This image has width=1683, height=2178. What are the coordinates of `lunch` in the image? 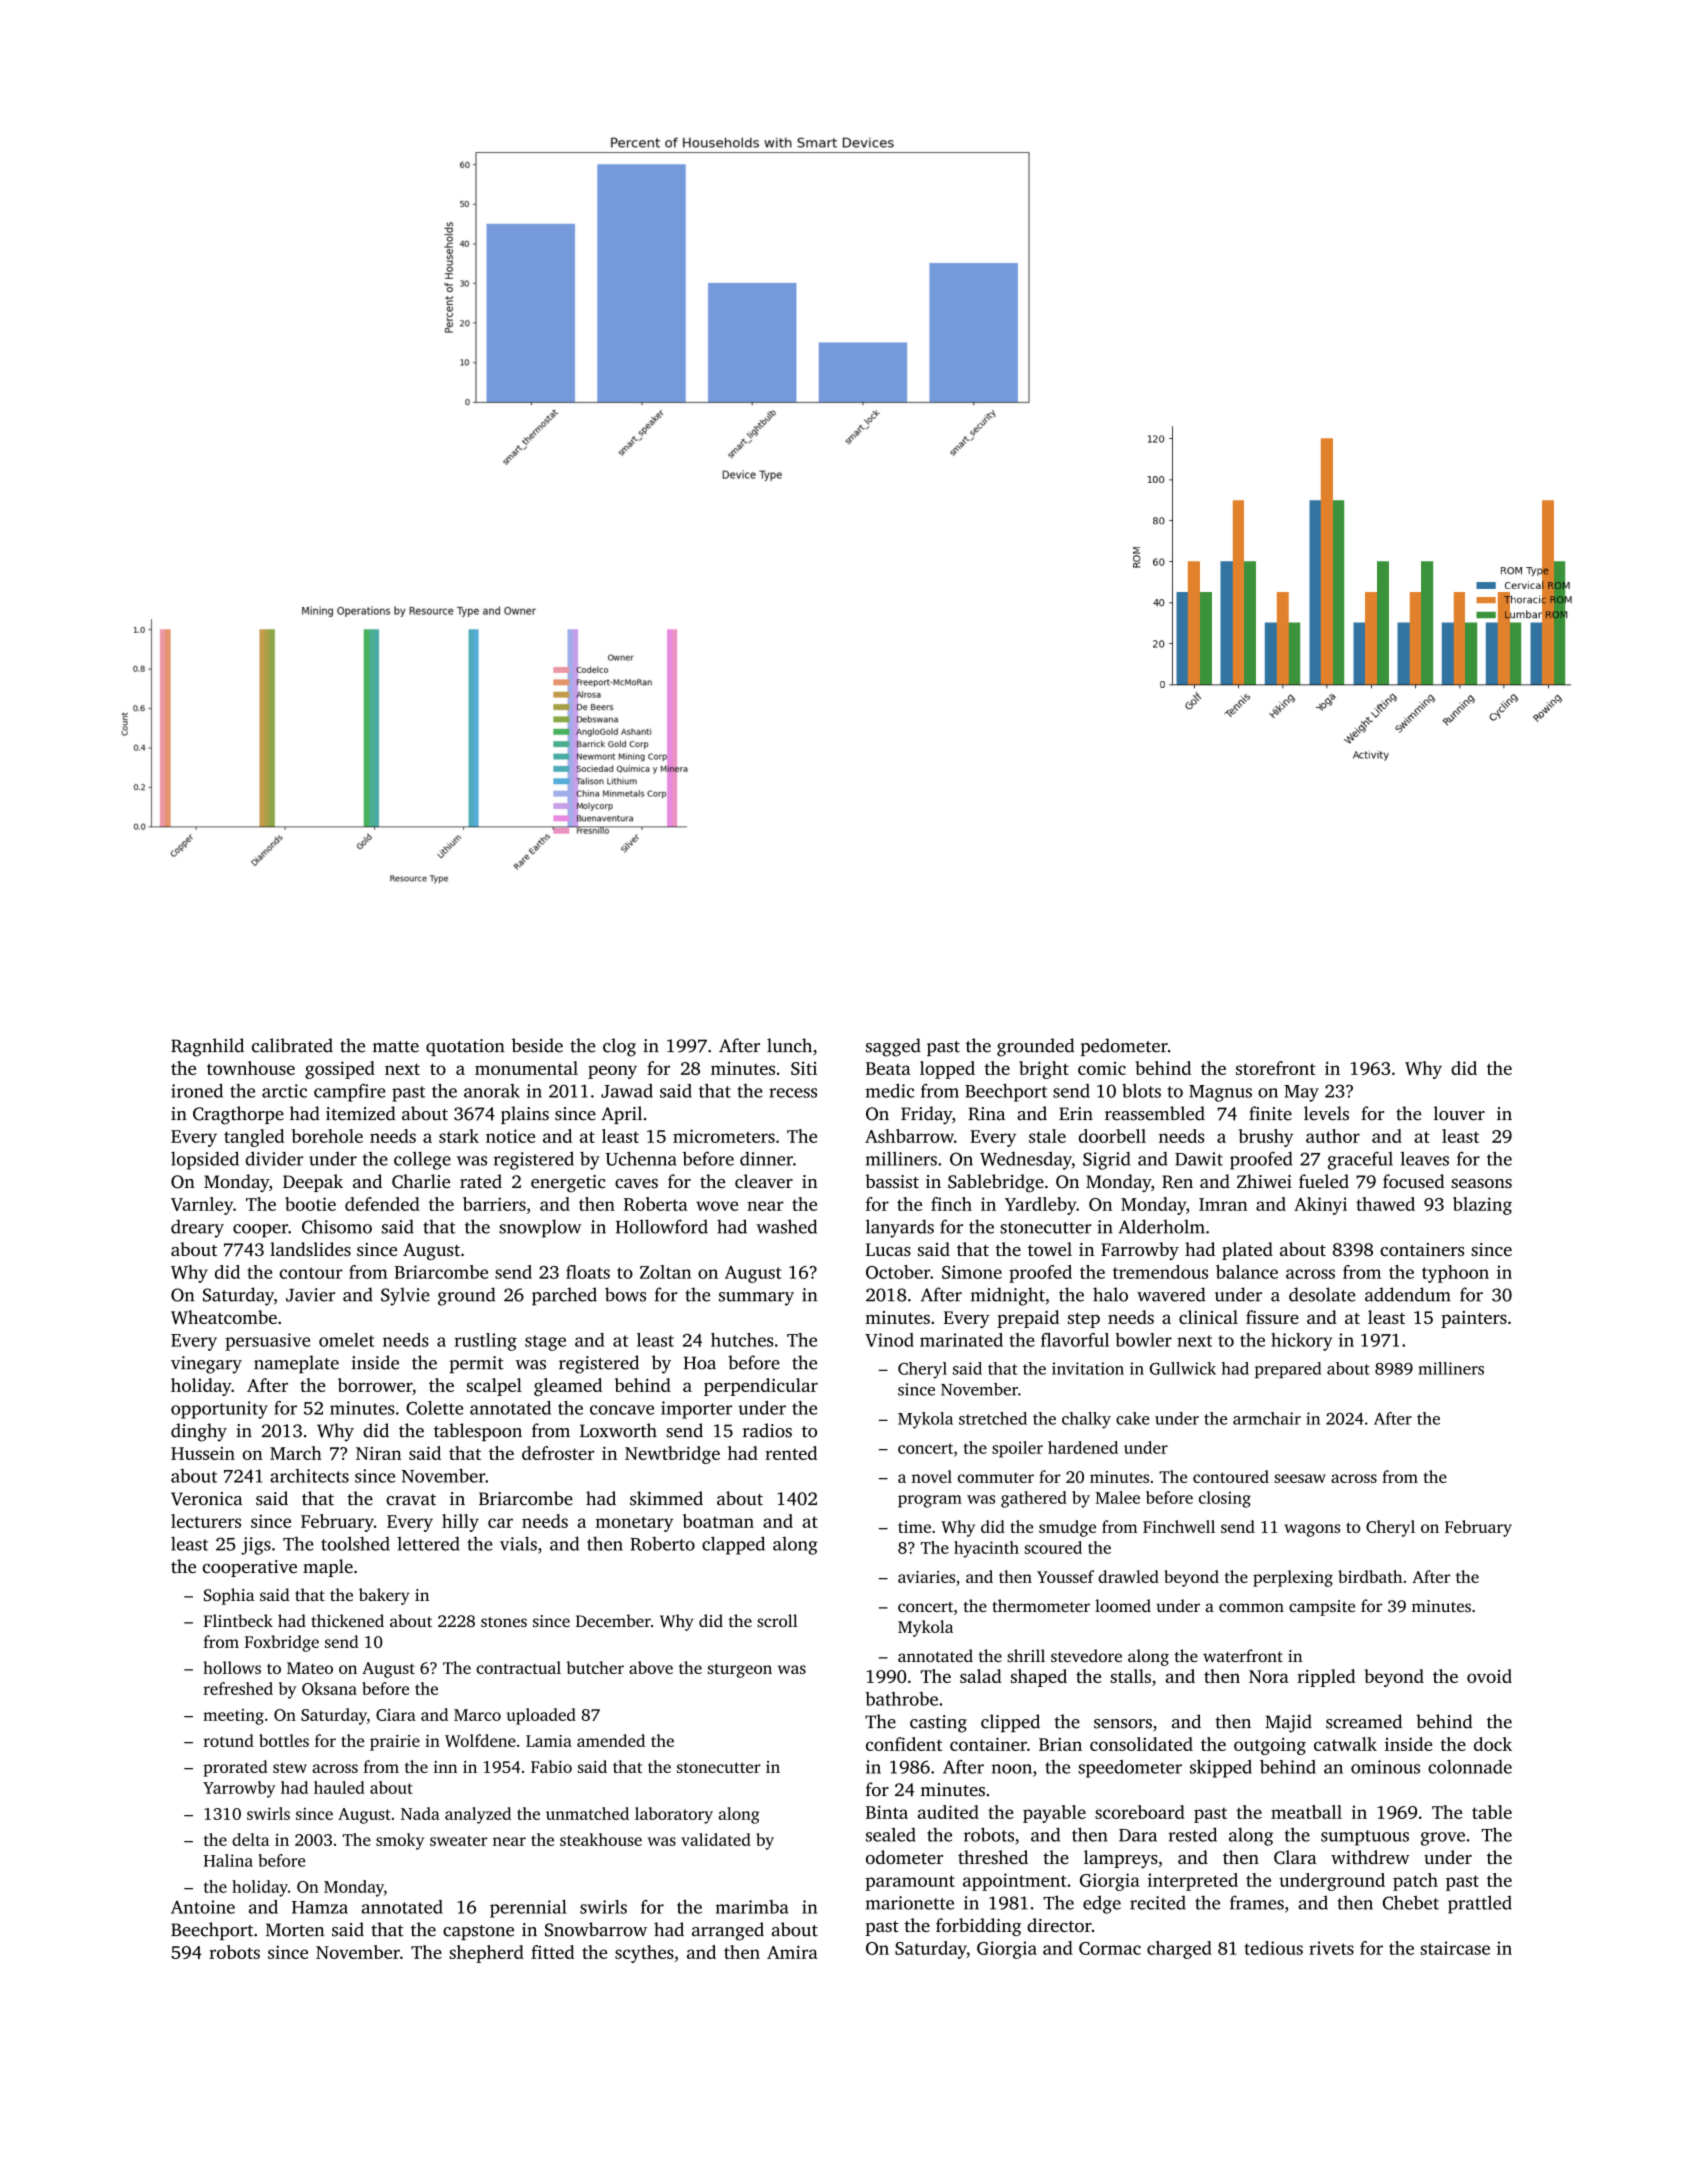 It's located at (789, 1045).
